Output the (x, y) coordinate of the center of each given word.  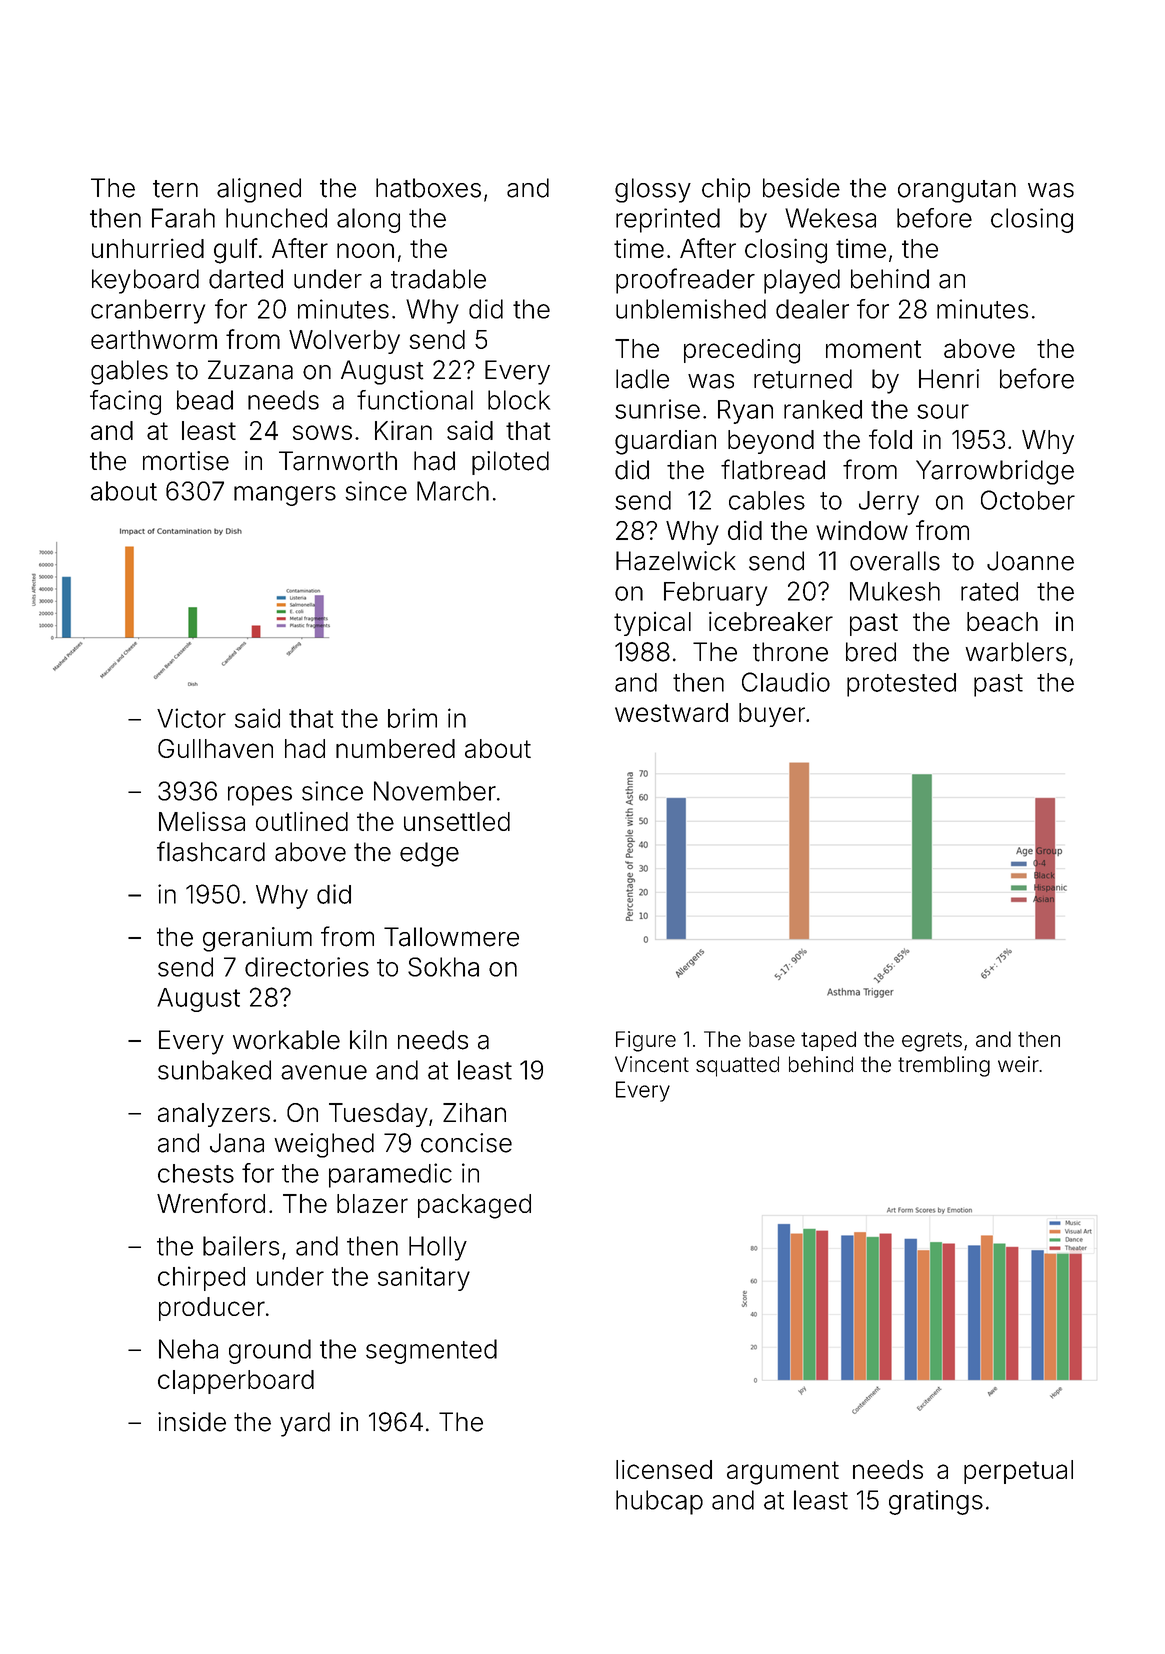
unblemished (691, 309)
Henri (949, 379)
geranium (257, 939)
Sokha (443, 967)
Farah (183, 218)
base (772, 1039)
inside (192, 1422)
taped (828, 1041)
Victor (191, 718)
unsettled (457, 821)
